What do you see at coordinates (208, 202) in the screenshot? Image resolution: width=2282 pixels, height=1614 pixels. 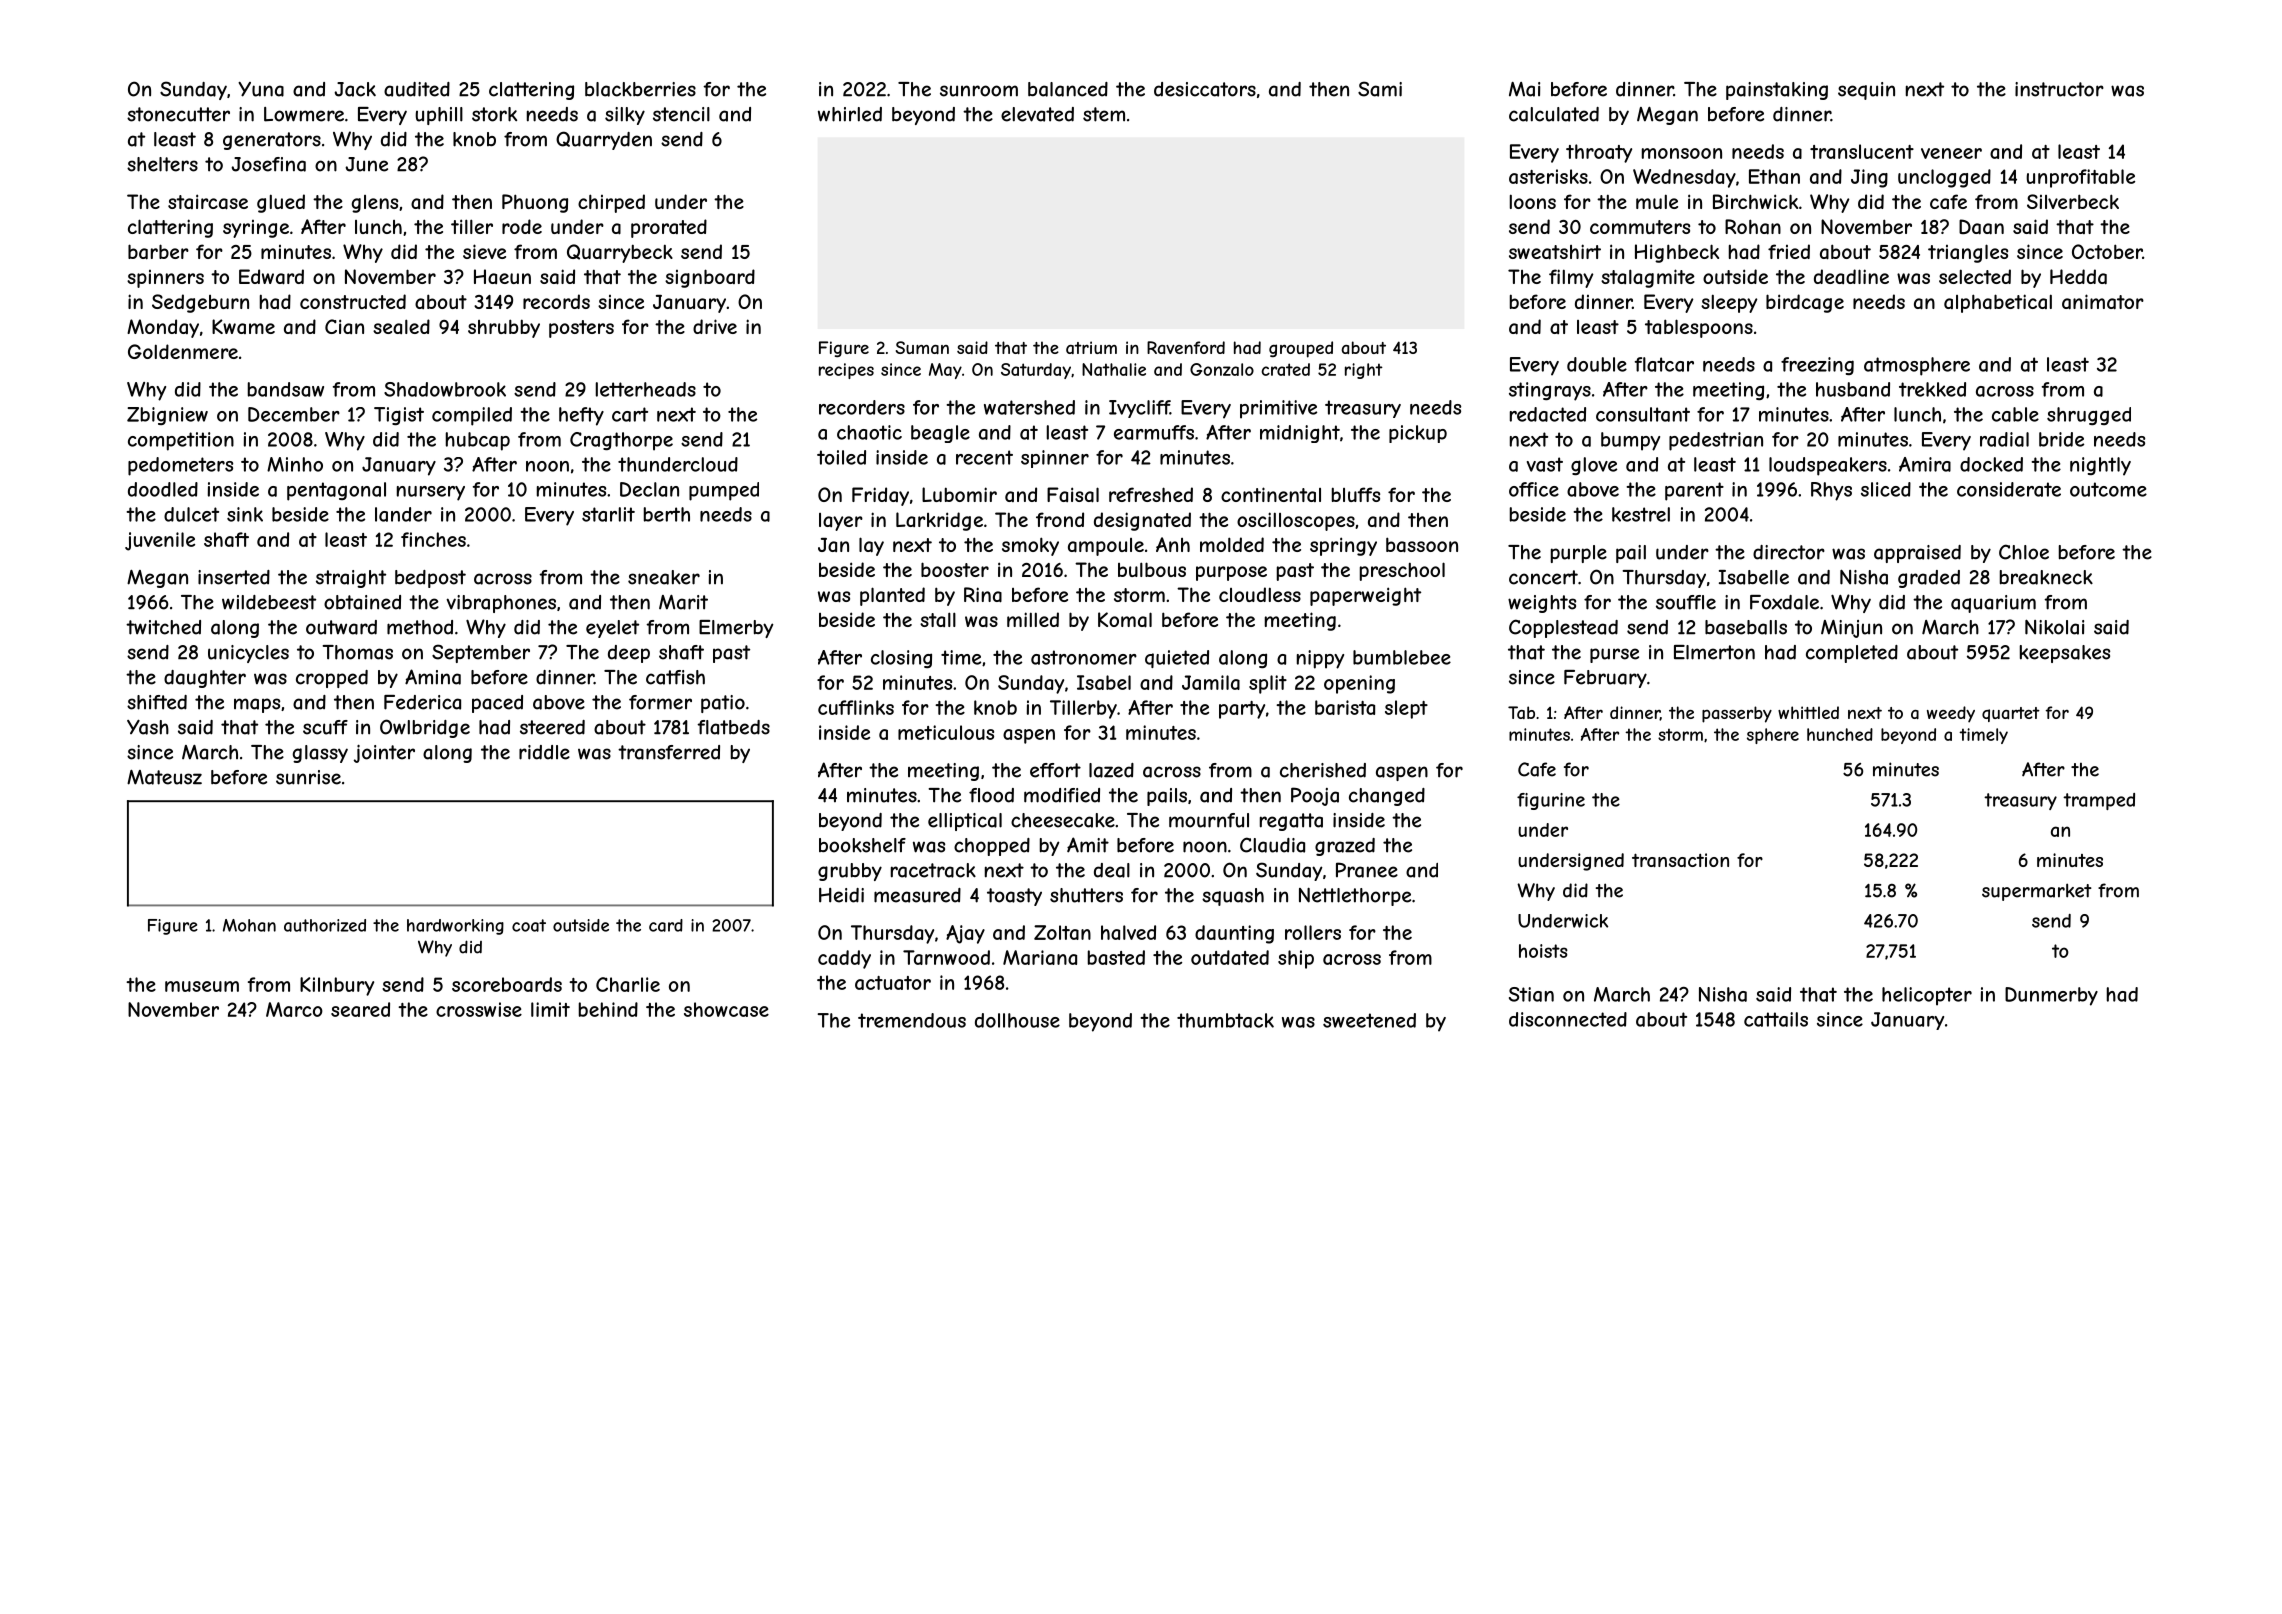 I see `staircase` at bounding box center [208, 202].
